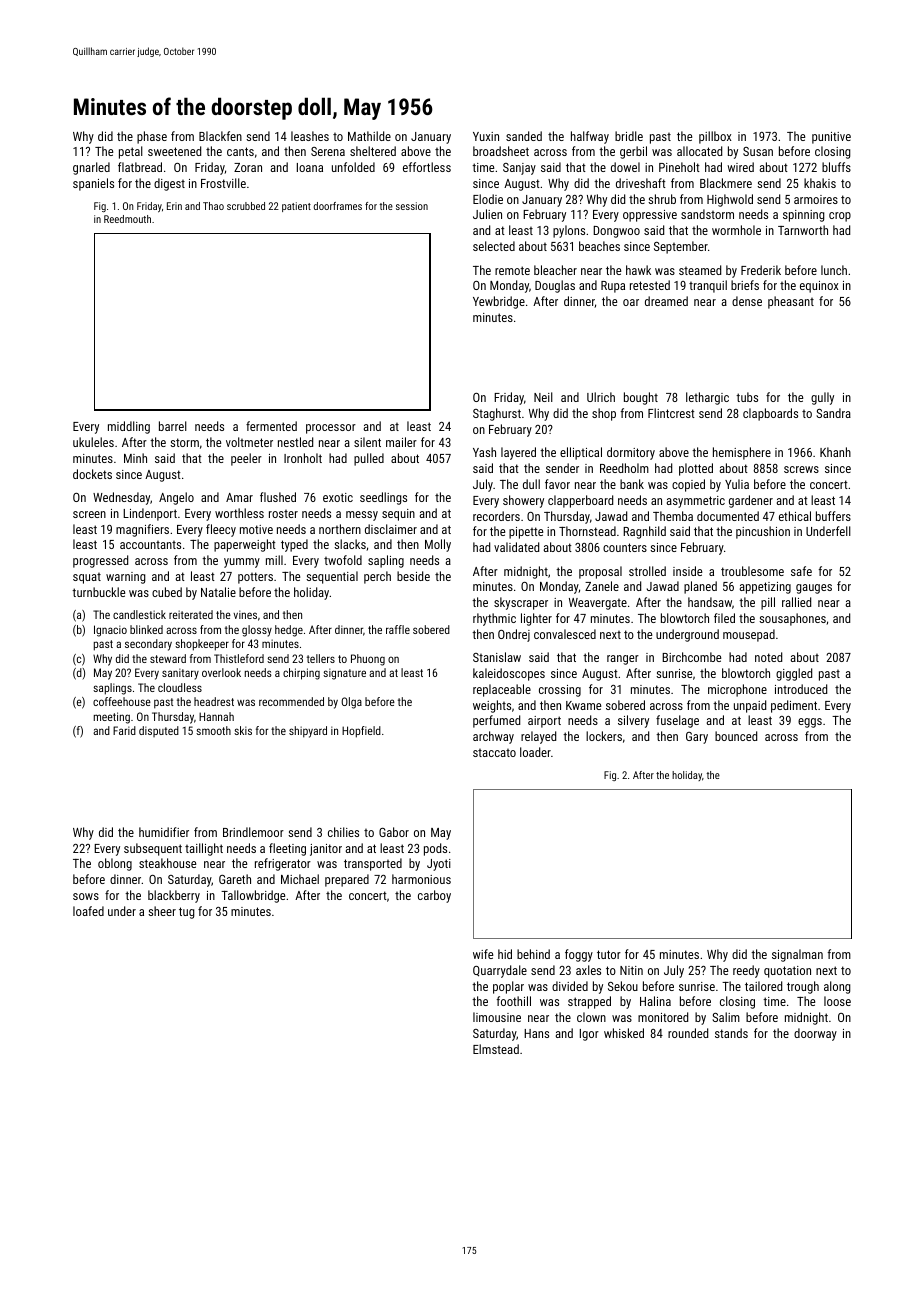 The height and width of the screenshot is (1308, 924). What do you see at coordinates (496, 1049) in the screenshot?
I see `Elmstead` at bounding box center [496, 1049].
